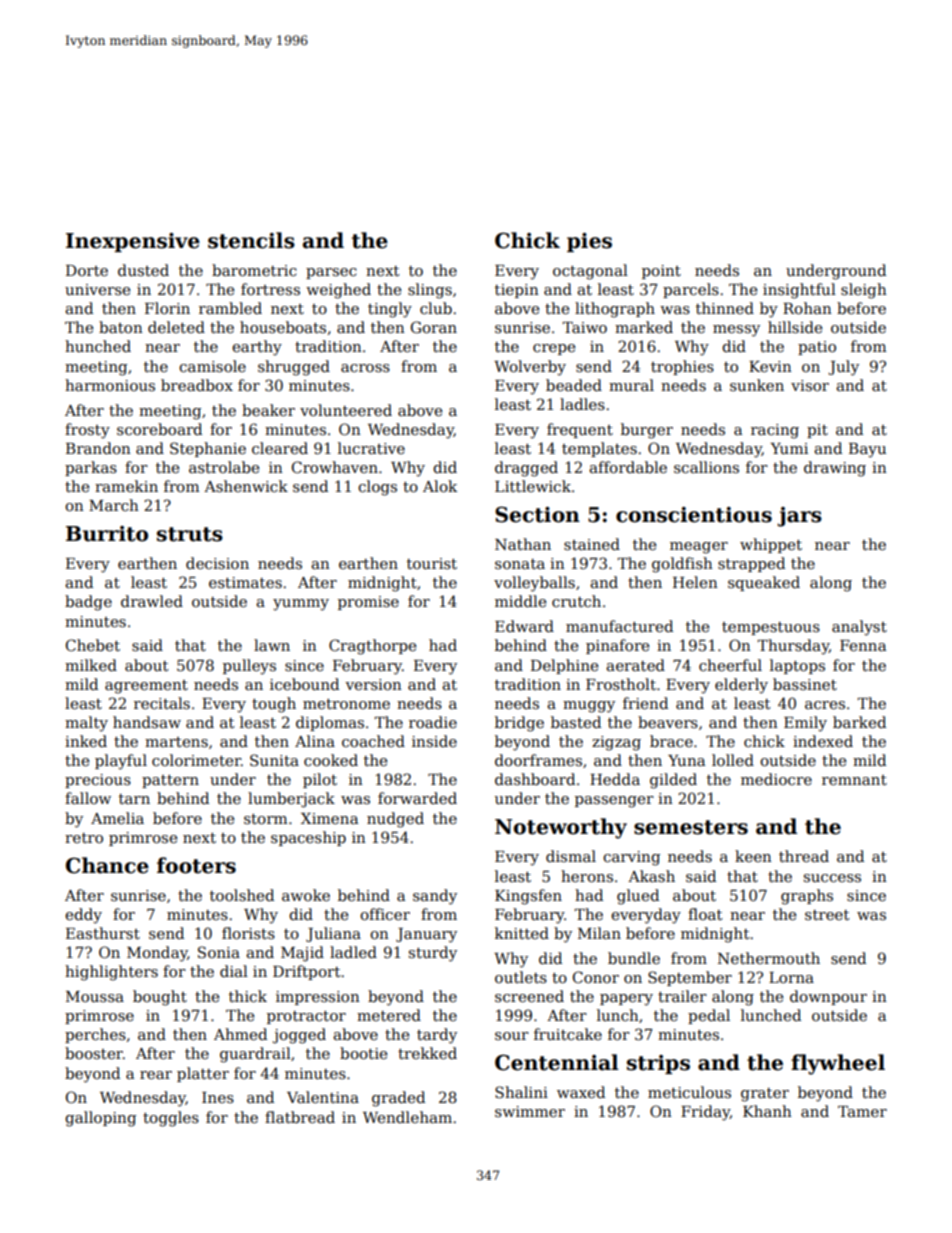  I want to click on galloping, so click(100, 1119).
